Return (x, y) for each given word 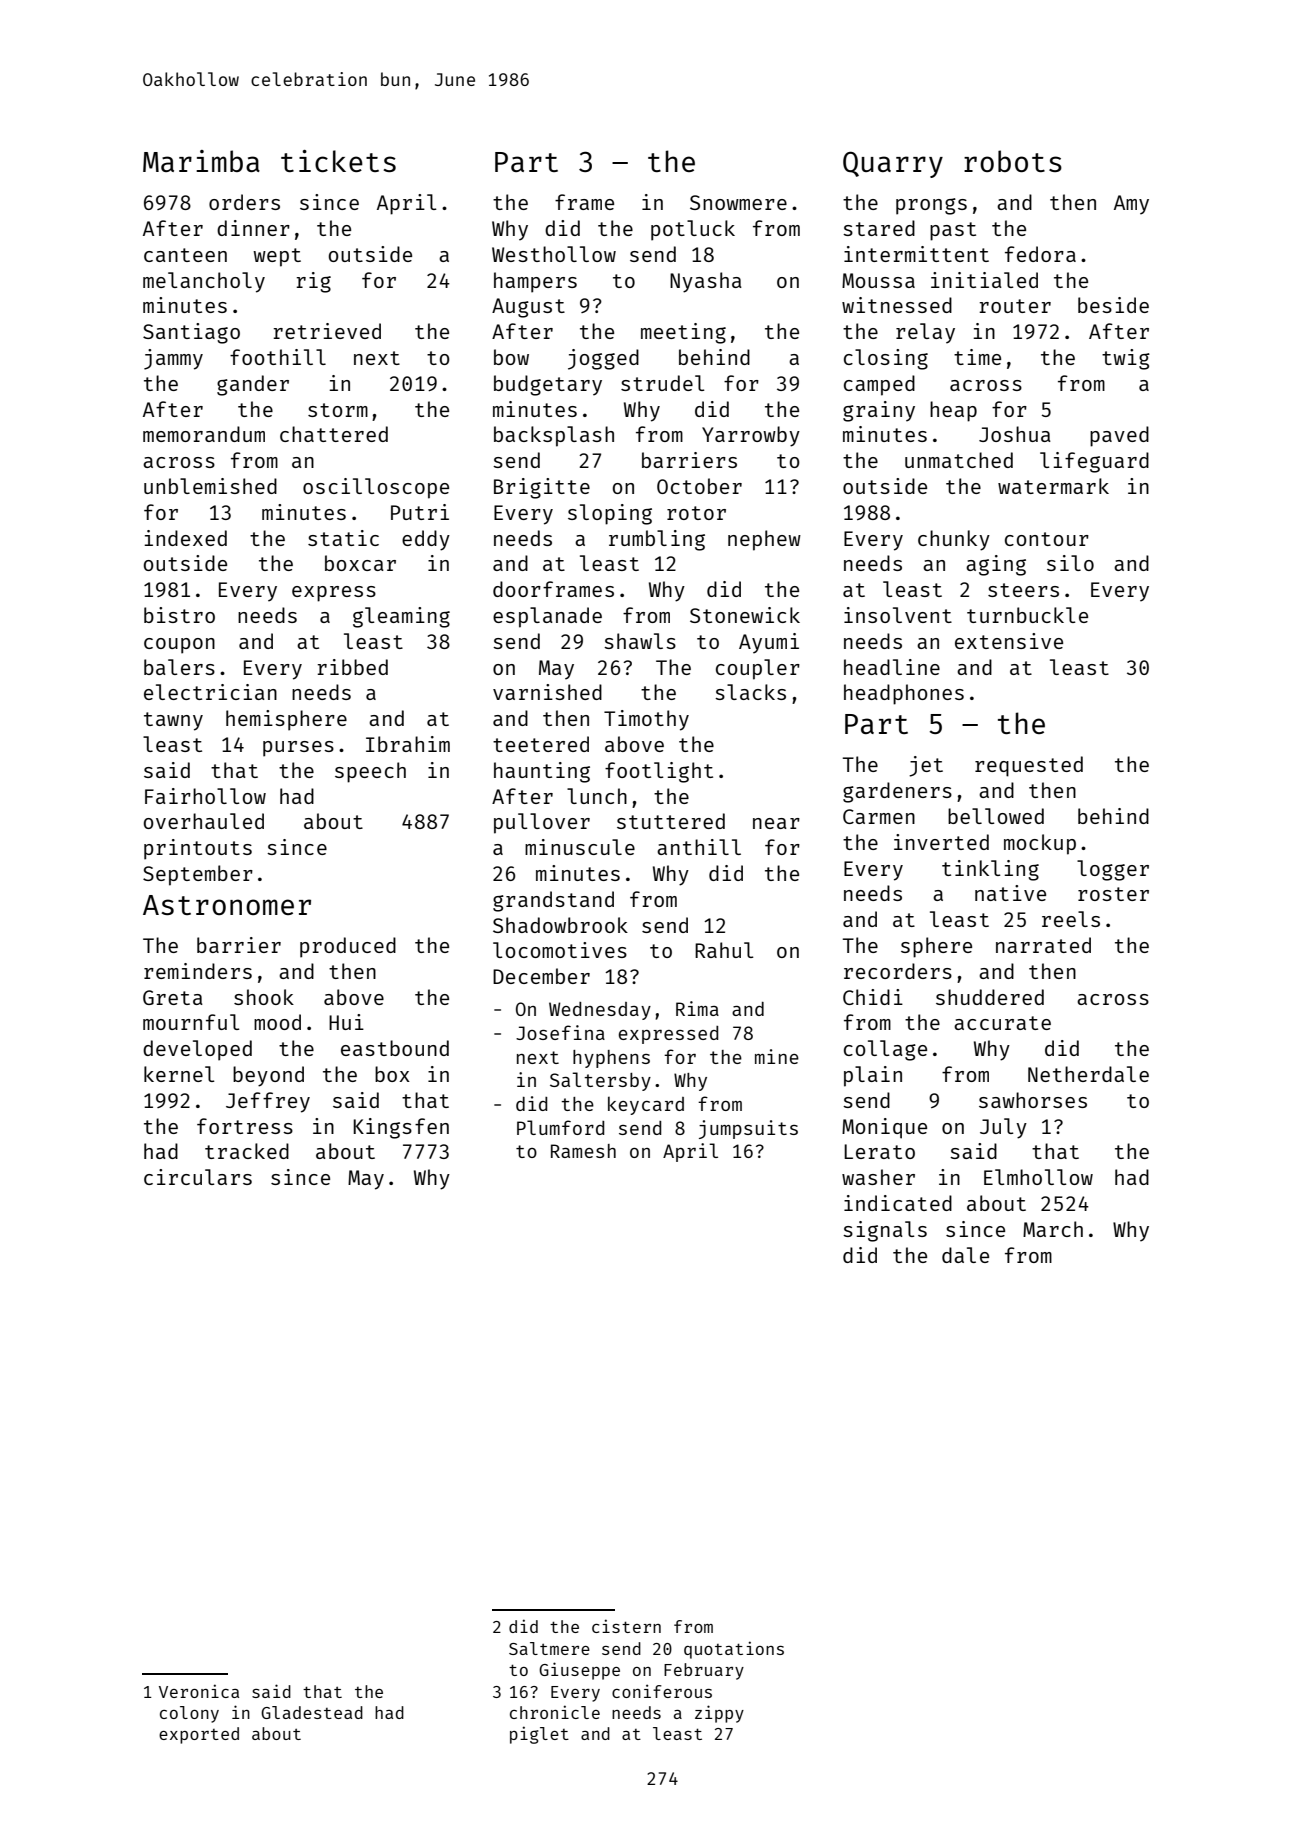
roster (1113, 894)
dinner (253, 228)
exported (199, 1735)
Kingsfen (401, 1128)
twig (1126, 359)
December (541, 976)
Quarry (893, 164)
